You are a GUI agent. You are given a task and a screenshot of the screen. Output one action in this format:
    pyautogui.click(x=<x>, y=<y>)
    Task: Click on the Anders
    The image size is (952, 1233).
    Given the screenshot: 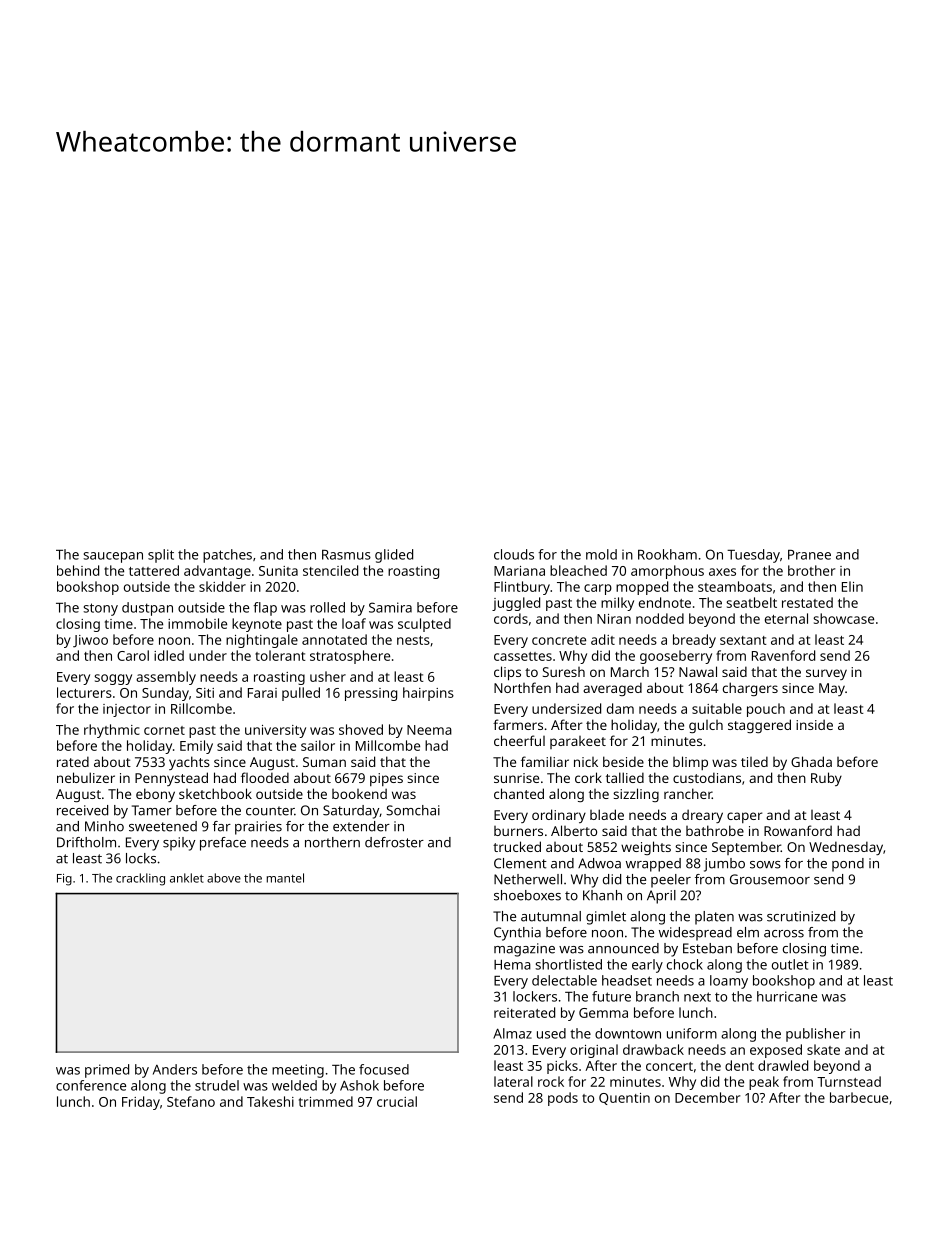 What is the action you would take?
    pyautogui.click(x=175, y=1069)
